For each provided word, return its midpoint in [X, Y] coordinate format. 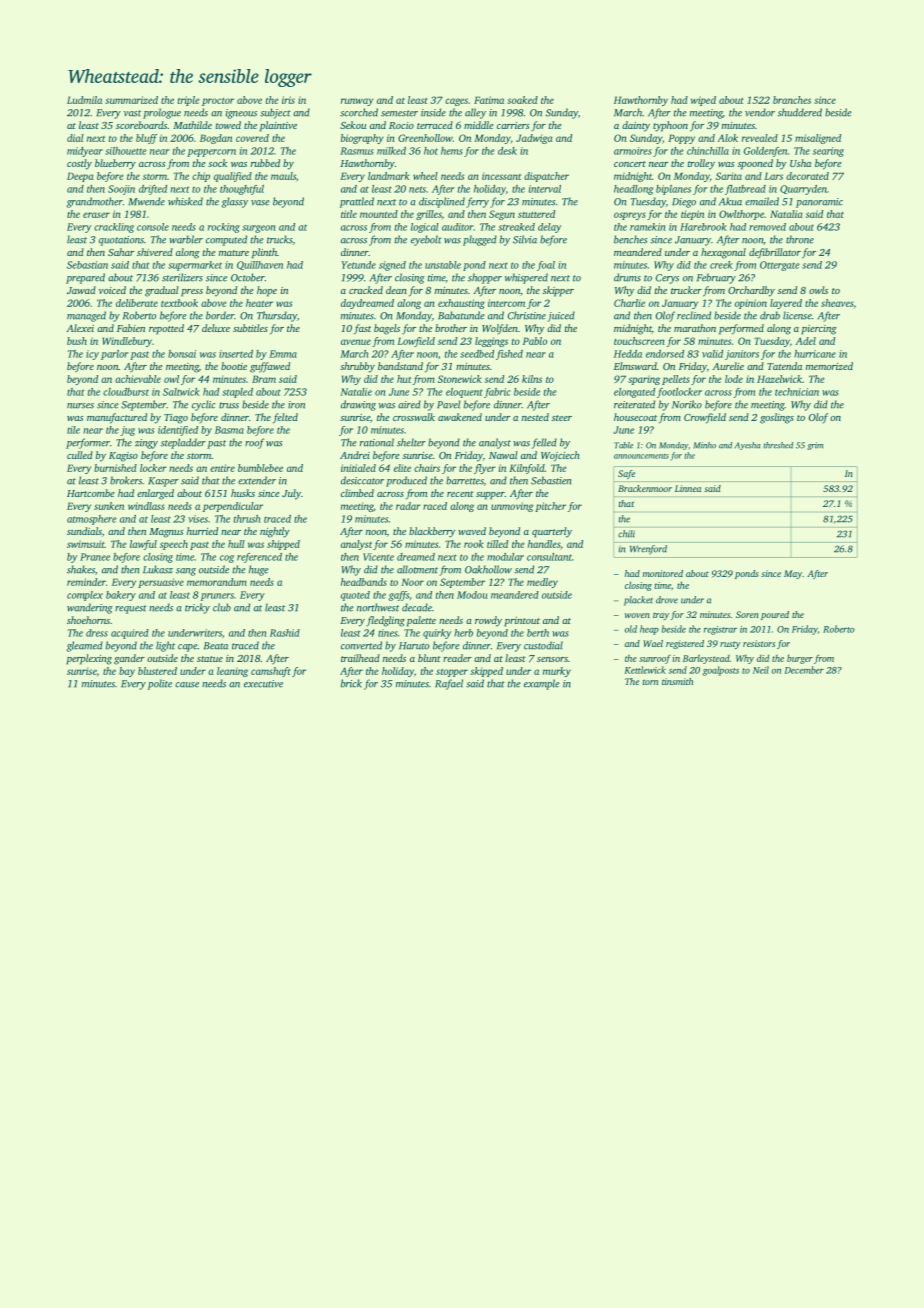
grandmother [95, 202]
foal [546, 266]
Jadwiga [534, 139]
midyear [85, 152]
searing [828, 152]
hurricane [815, 354]
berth [538, 633]
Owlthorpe [741, 215]
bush [77, 341]
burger [800, 659]
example [541, 684]
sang [186, 572]
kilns [532, 379]
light [165, 646]
